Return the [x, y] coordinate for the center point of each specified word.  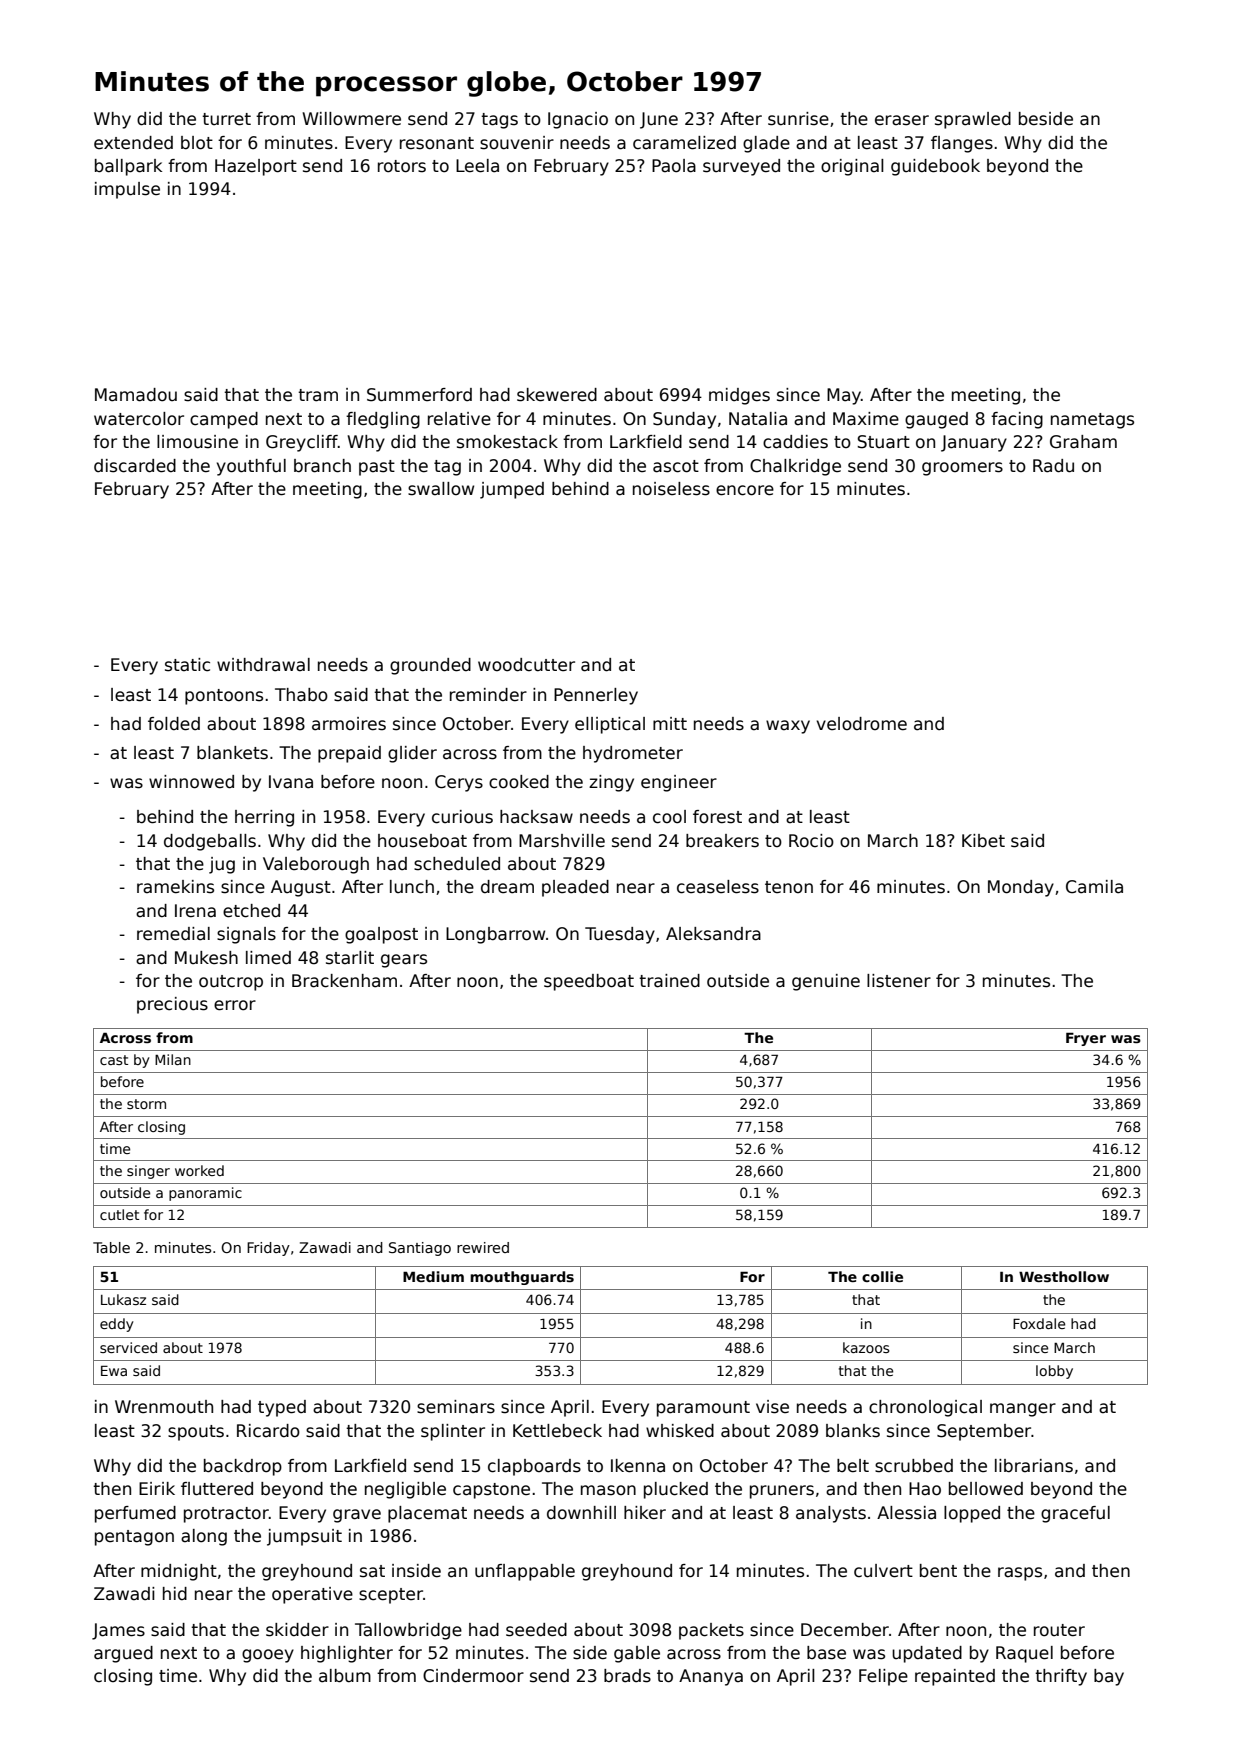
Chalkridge [795, 467]
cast [114, 1060]
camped [224, 420]
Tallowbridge [408, 1631]
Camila [1094, 887]
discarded [135, 466]
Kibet [983, 841]
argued [123, 1654]
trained [669, 981]
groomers [962, 469]
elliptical [610, 725]
